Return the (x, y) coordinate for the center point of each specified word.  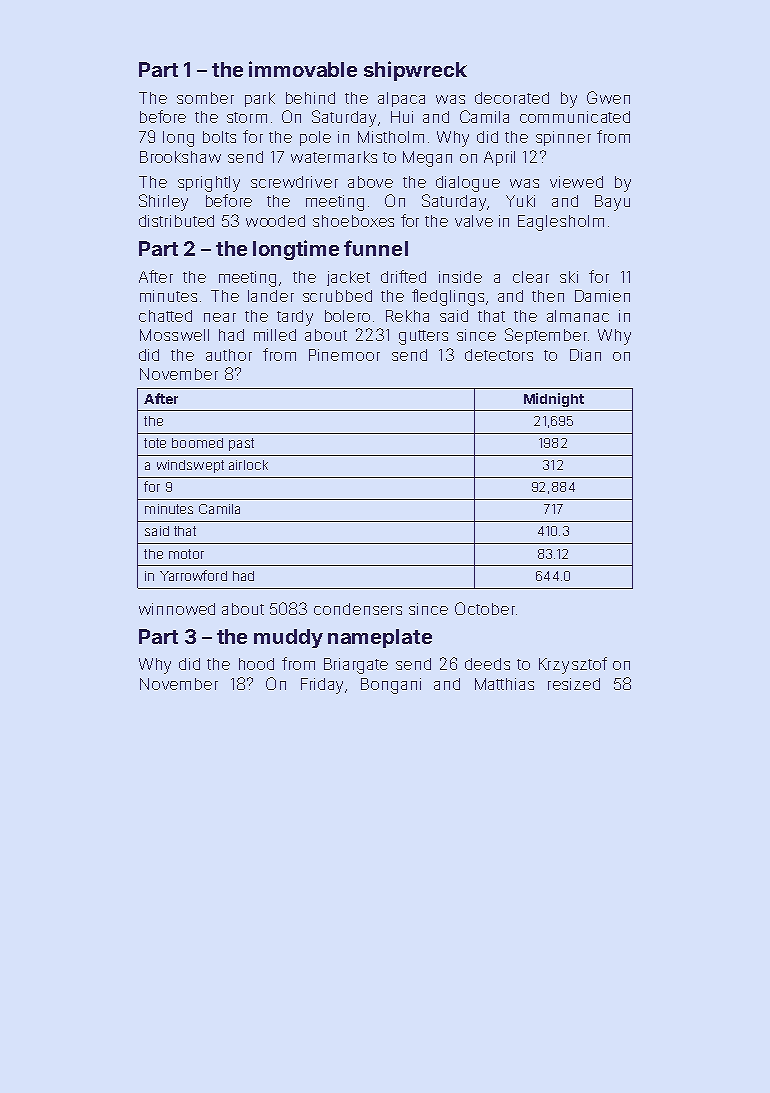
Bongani (391, 686)
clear (531, 277)
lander (271, 296)
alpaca (401, 99)
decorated (512, 98)
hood (256, 664)
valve (474, 221)
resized (574, 684)
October (485, 608)
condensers (358, 609)
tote (155, 443)
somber (205, 98)
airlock (248, 465)
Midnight (554, 400)
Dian (585, 355)
